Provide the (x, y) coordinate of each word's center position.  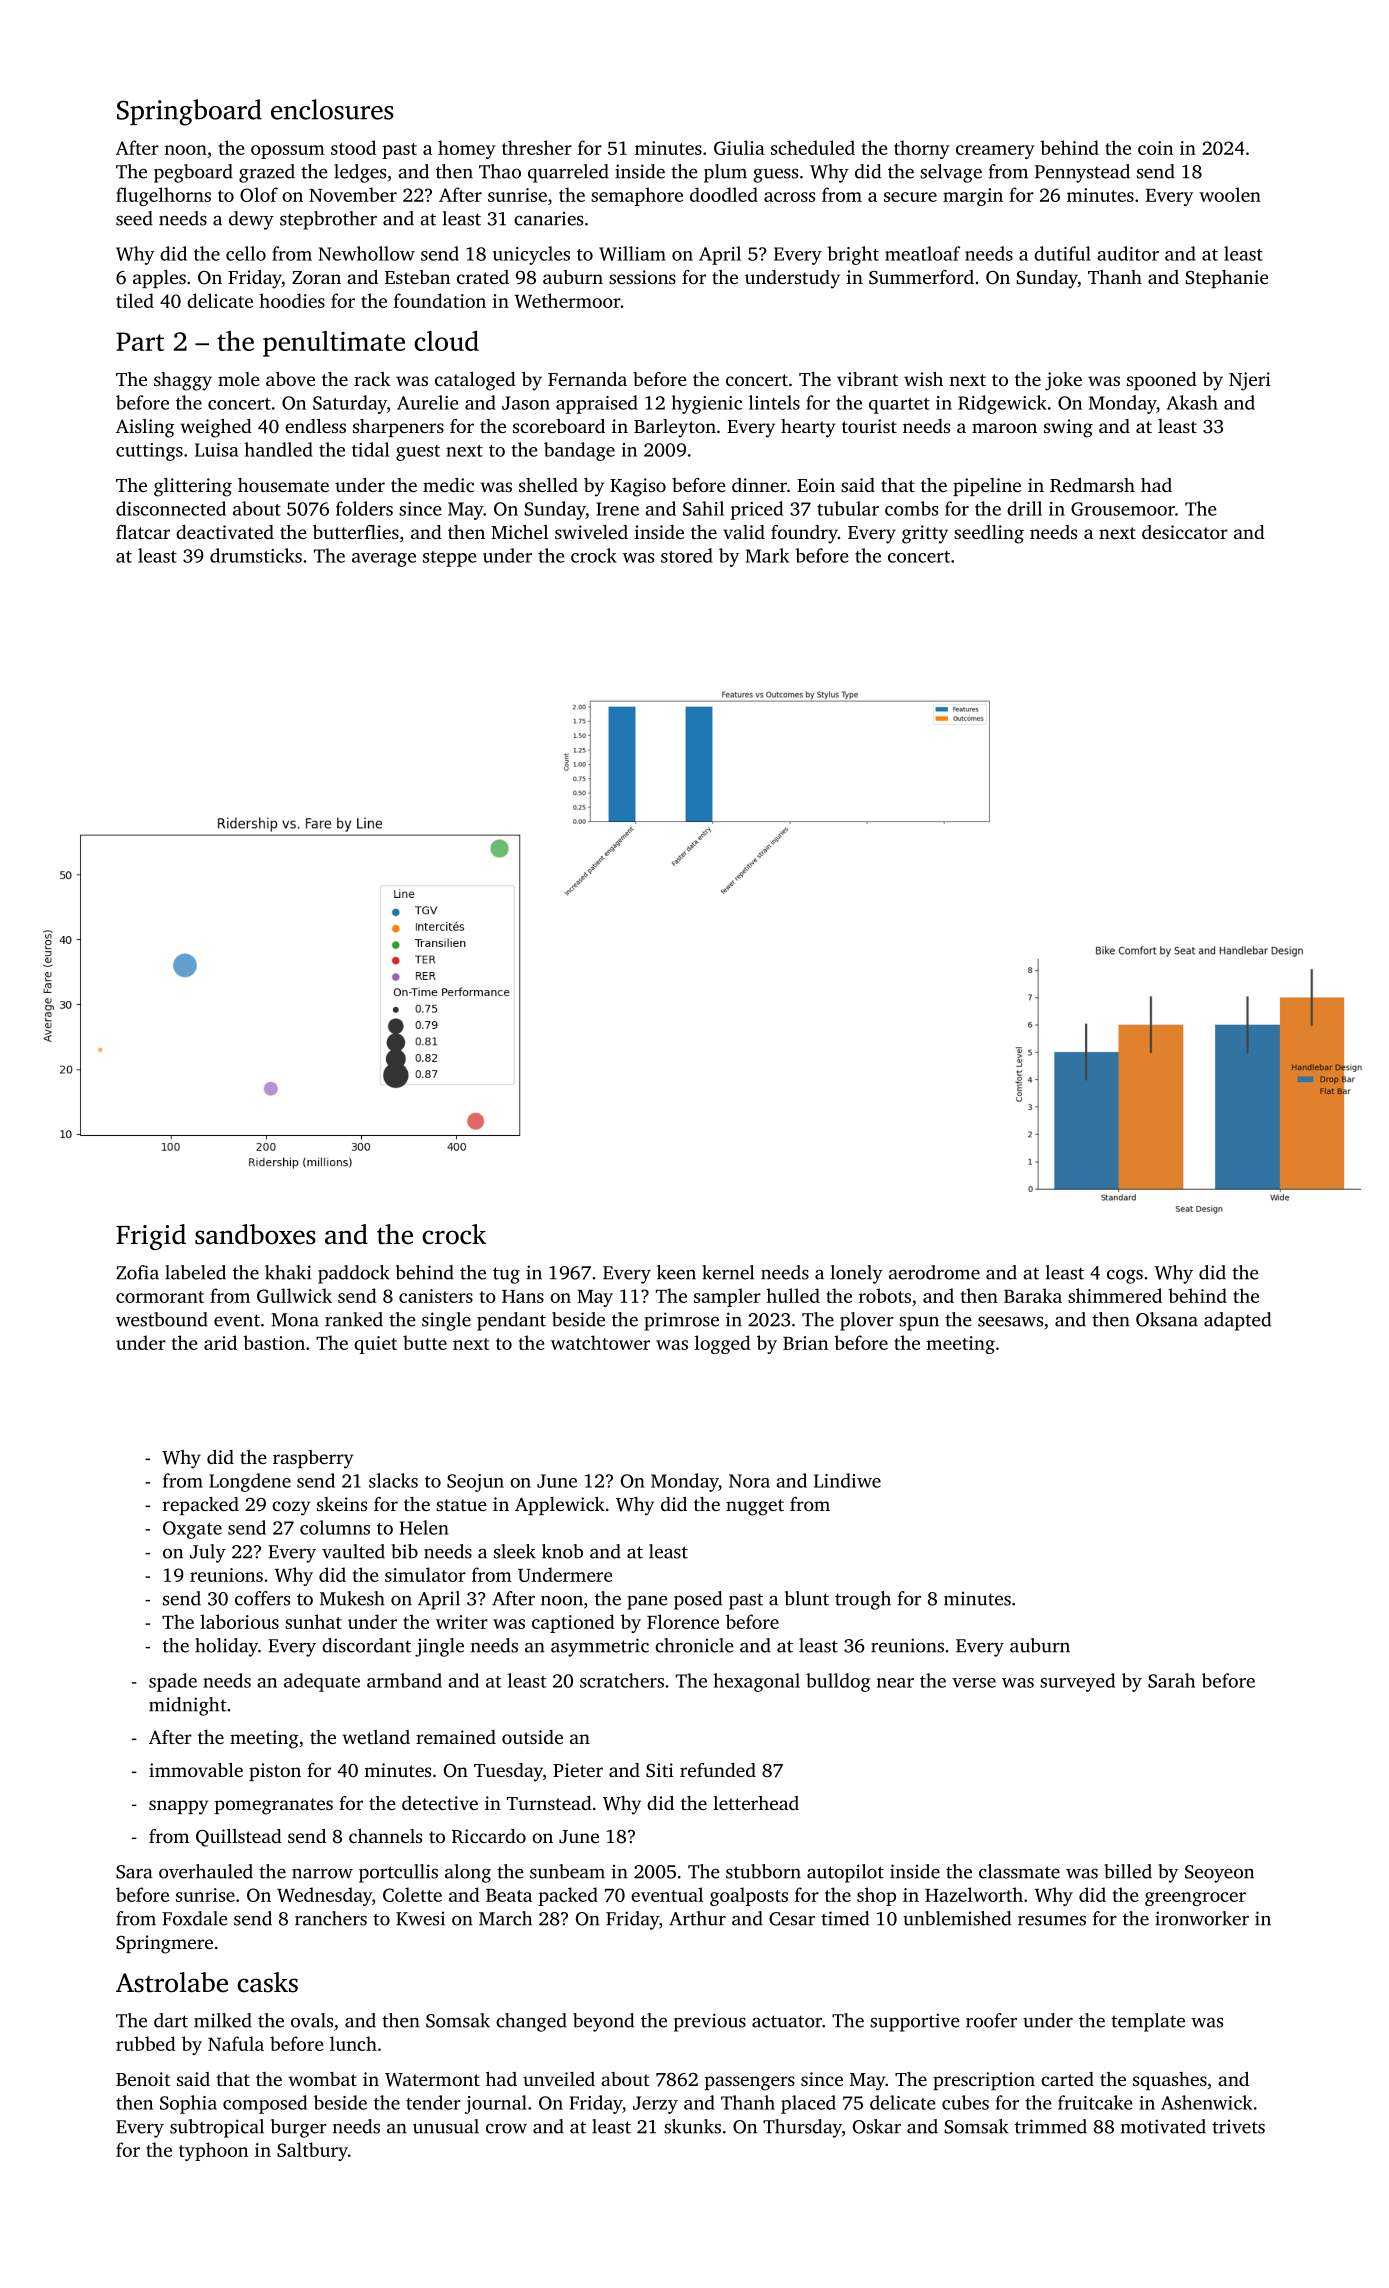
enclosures (332, 109)
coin (1155, 148)
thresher (537, 147)
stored (687, 555)
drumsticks (256, 555)
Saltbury (312, 2151)
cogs (1125, 1276)
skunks (692, 2126)
